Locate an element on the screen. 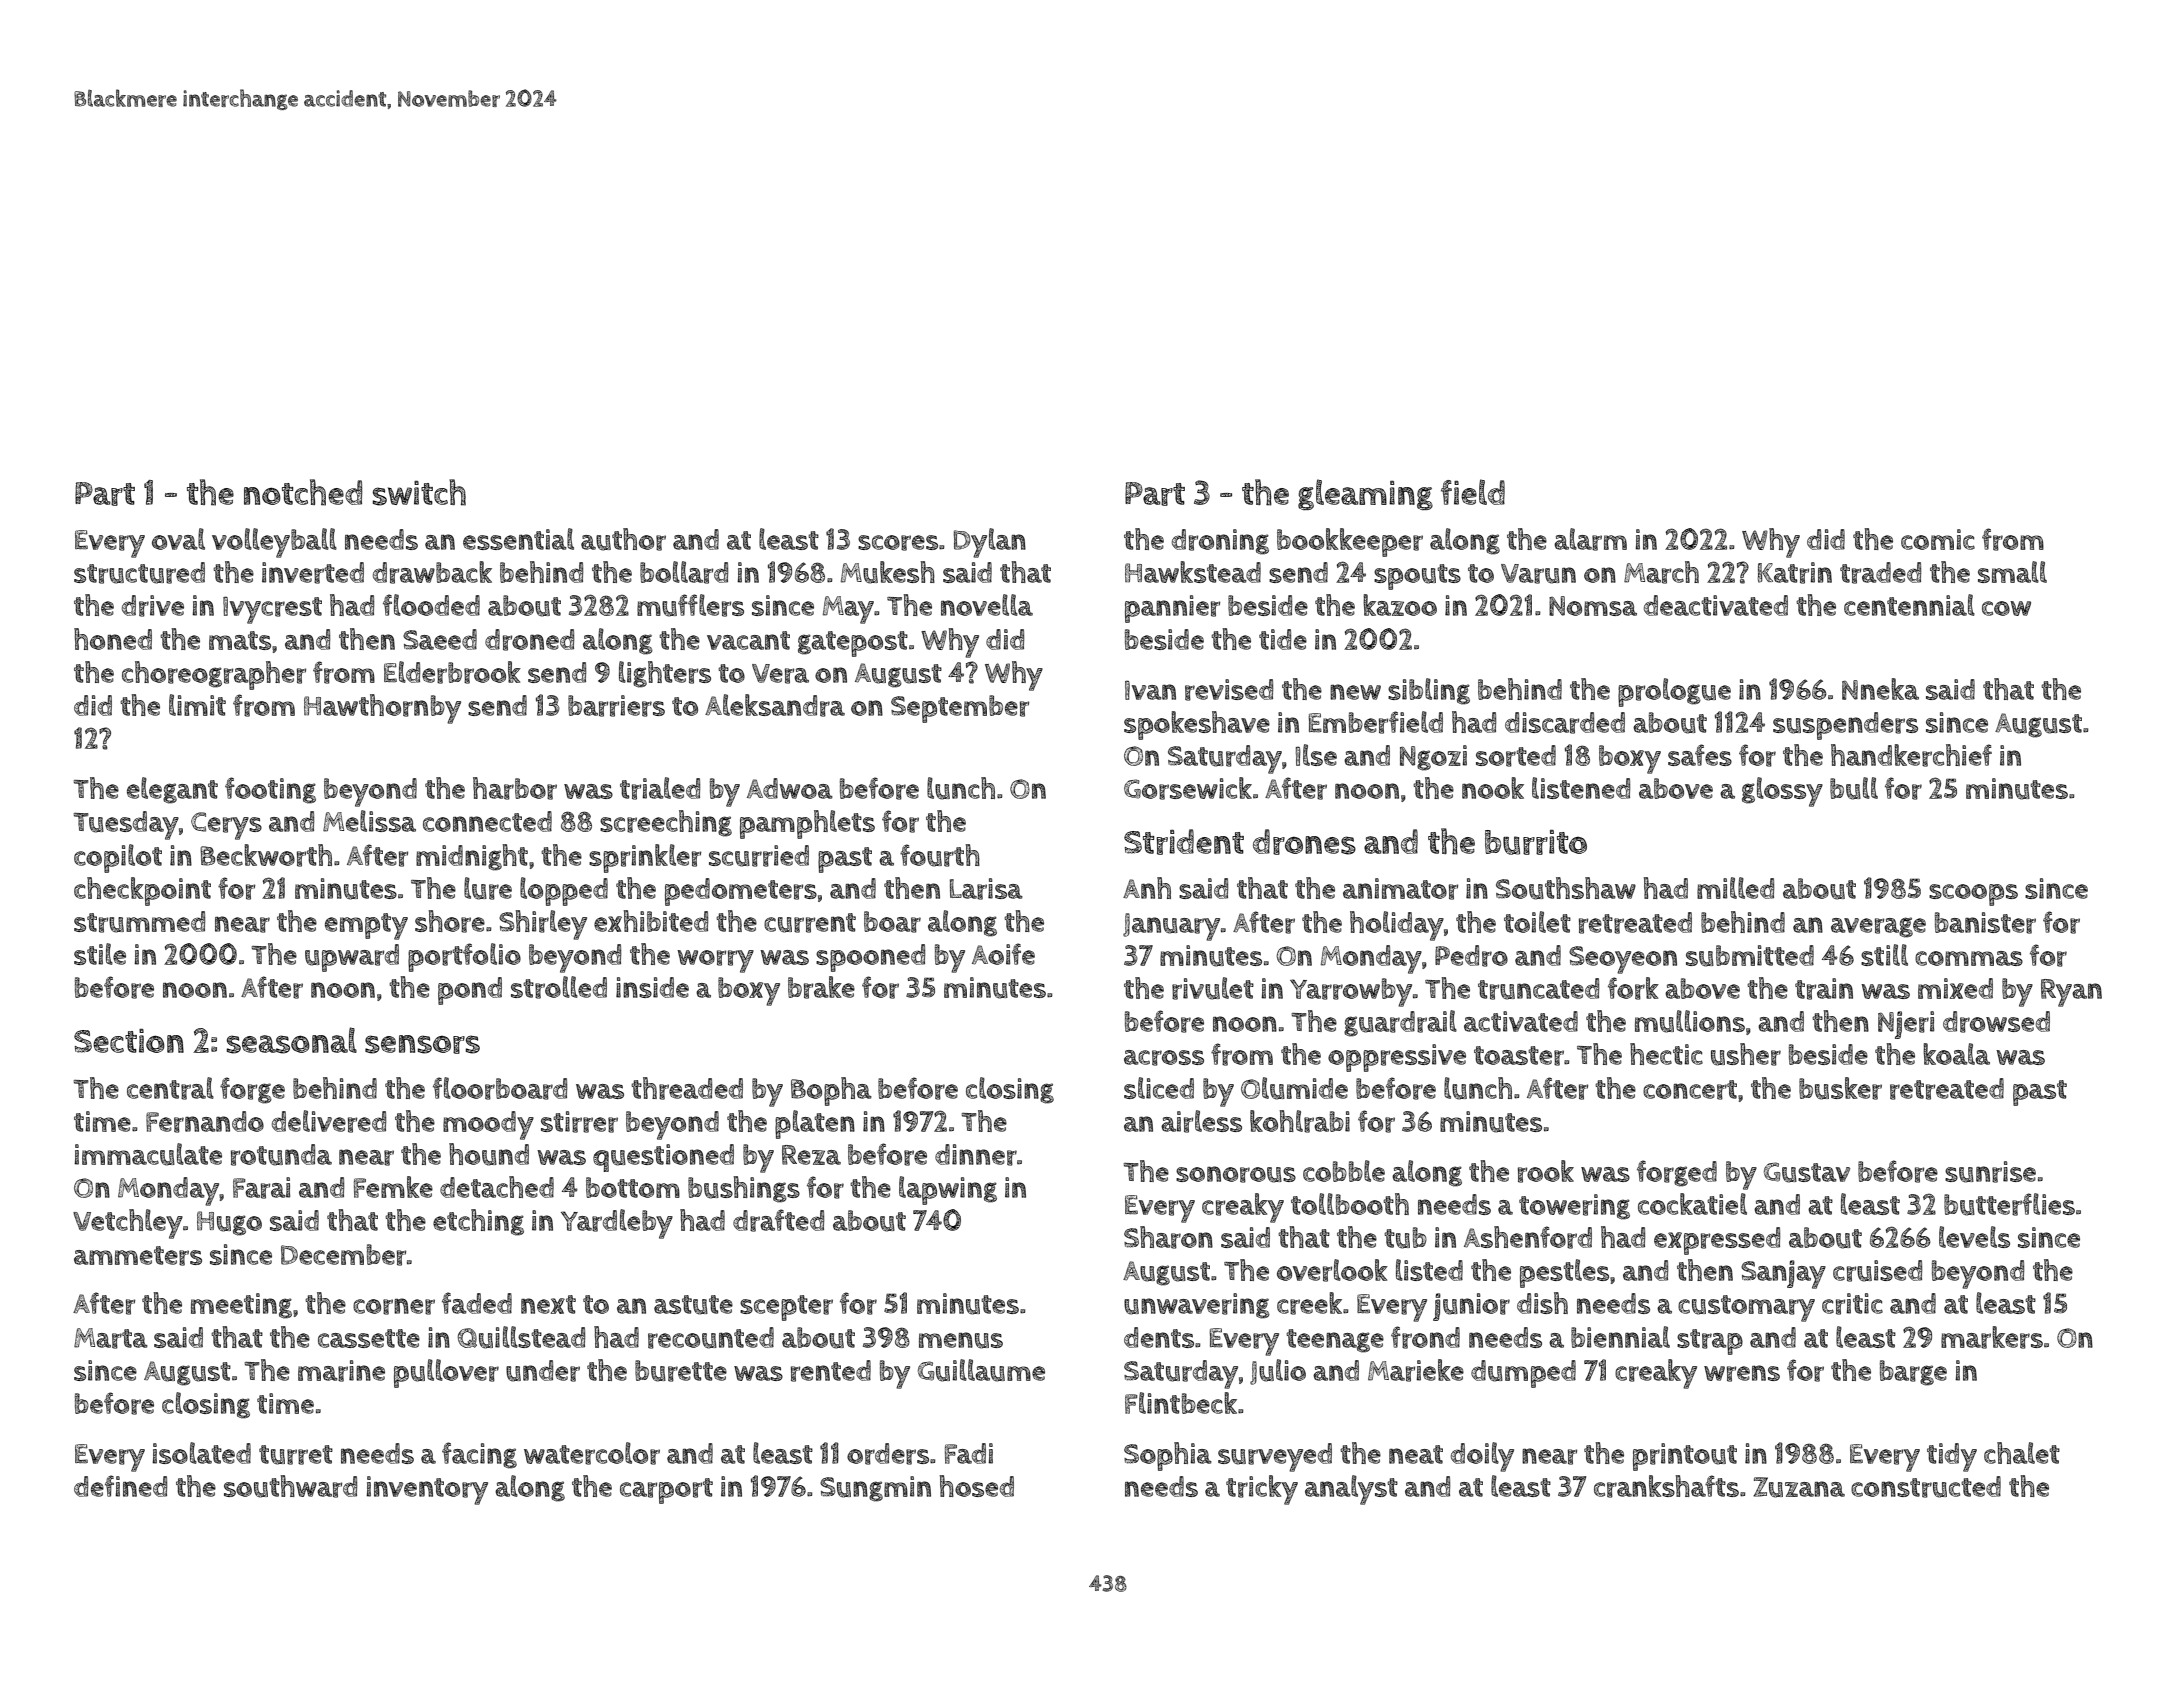 The width and height of the screenshot is (2178, 1683). delivered is located at coordinates (329, 1121).
